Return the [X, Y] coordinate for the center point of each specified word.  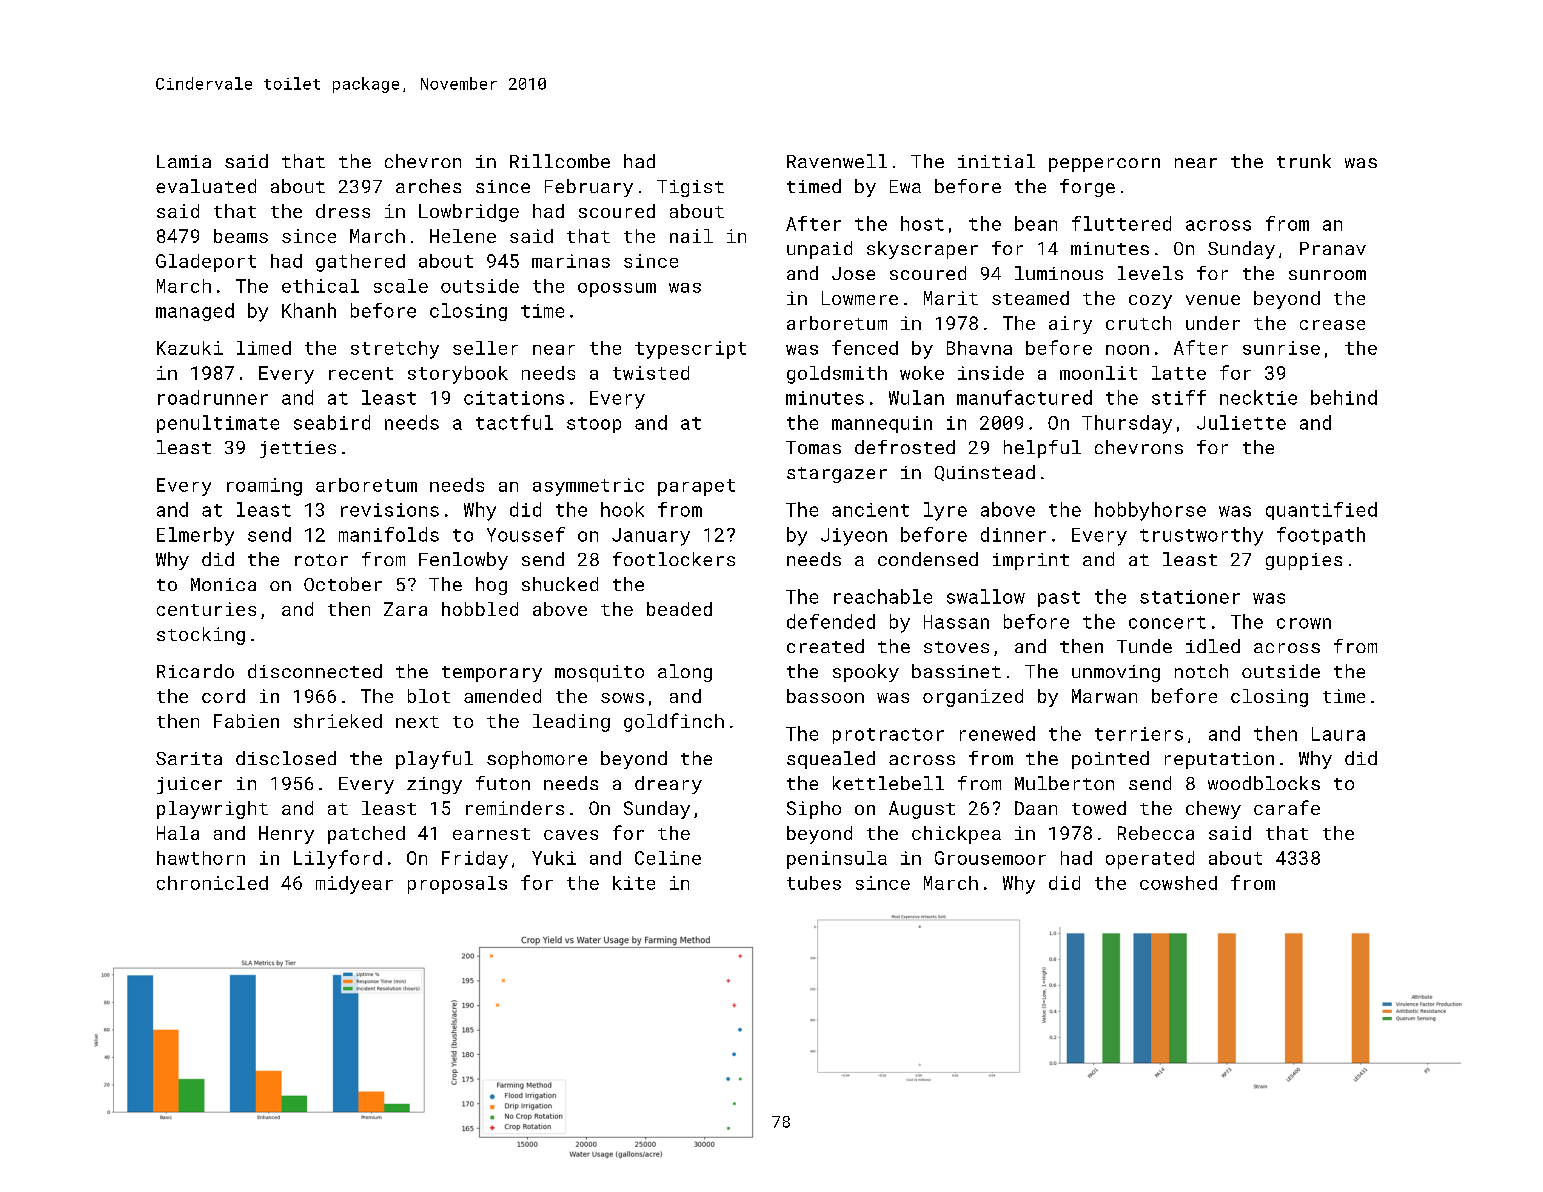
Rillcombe [560, 161]
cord [223, 696]
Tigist [690, 188]
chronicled [212, 883]
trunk [1304, 161]
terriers [1139, 734]
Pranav [1333, 248]
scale [401, 286]
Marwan [1104, 696]
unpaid [819, 250]
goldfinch [674, 722]
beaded [679, 609]
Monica [223, 584]
